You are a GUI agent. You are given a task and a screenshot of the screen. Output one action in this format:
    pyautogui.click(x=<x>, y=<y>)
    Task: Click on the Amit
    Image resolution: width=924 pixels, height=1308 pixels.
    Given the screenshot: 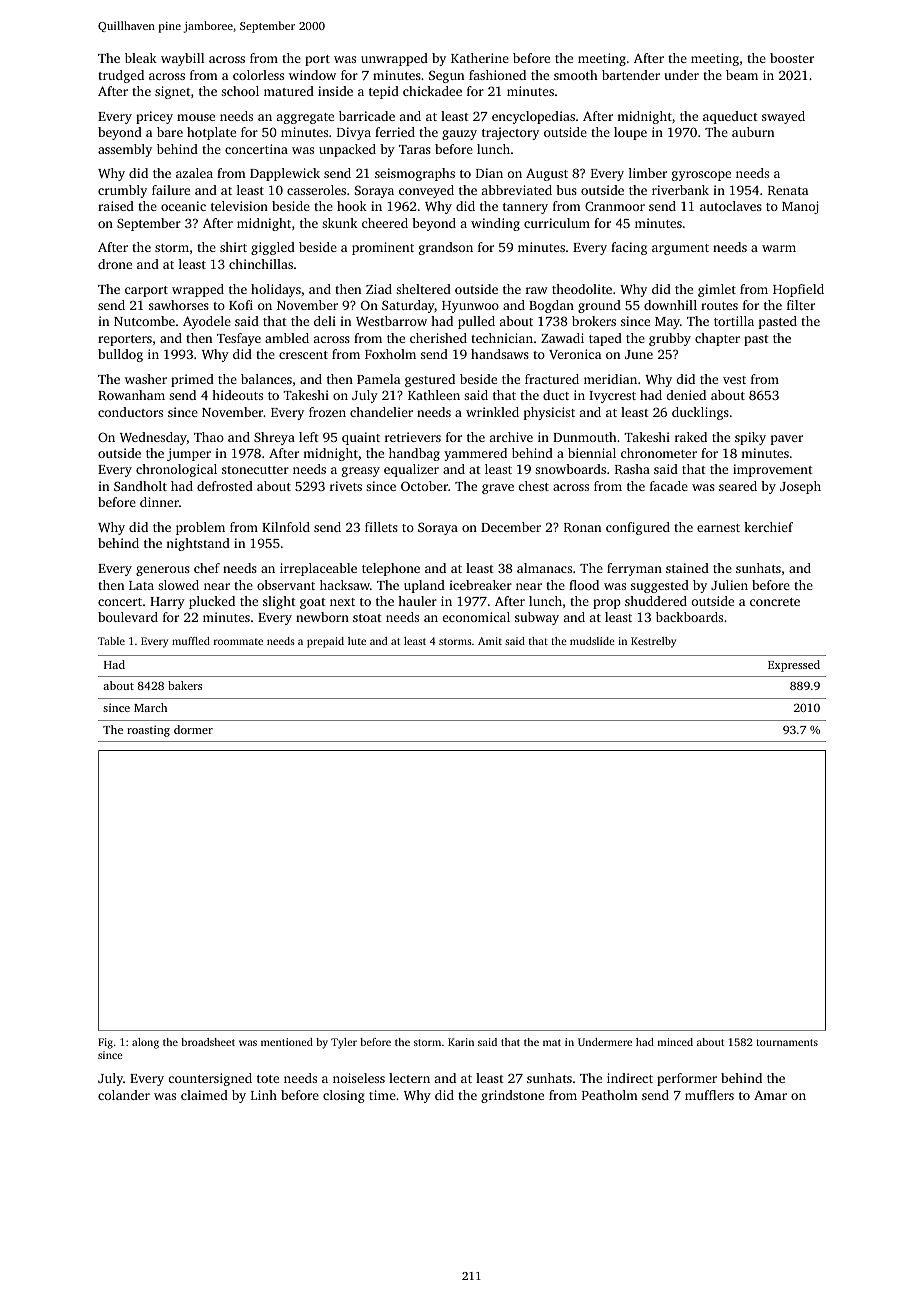 What is the action you would take?
    pyautogui.click(x=490, y=641)
